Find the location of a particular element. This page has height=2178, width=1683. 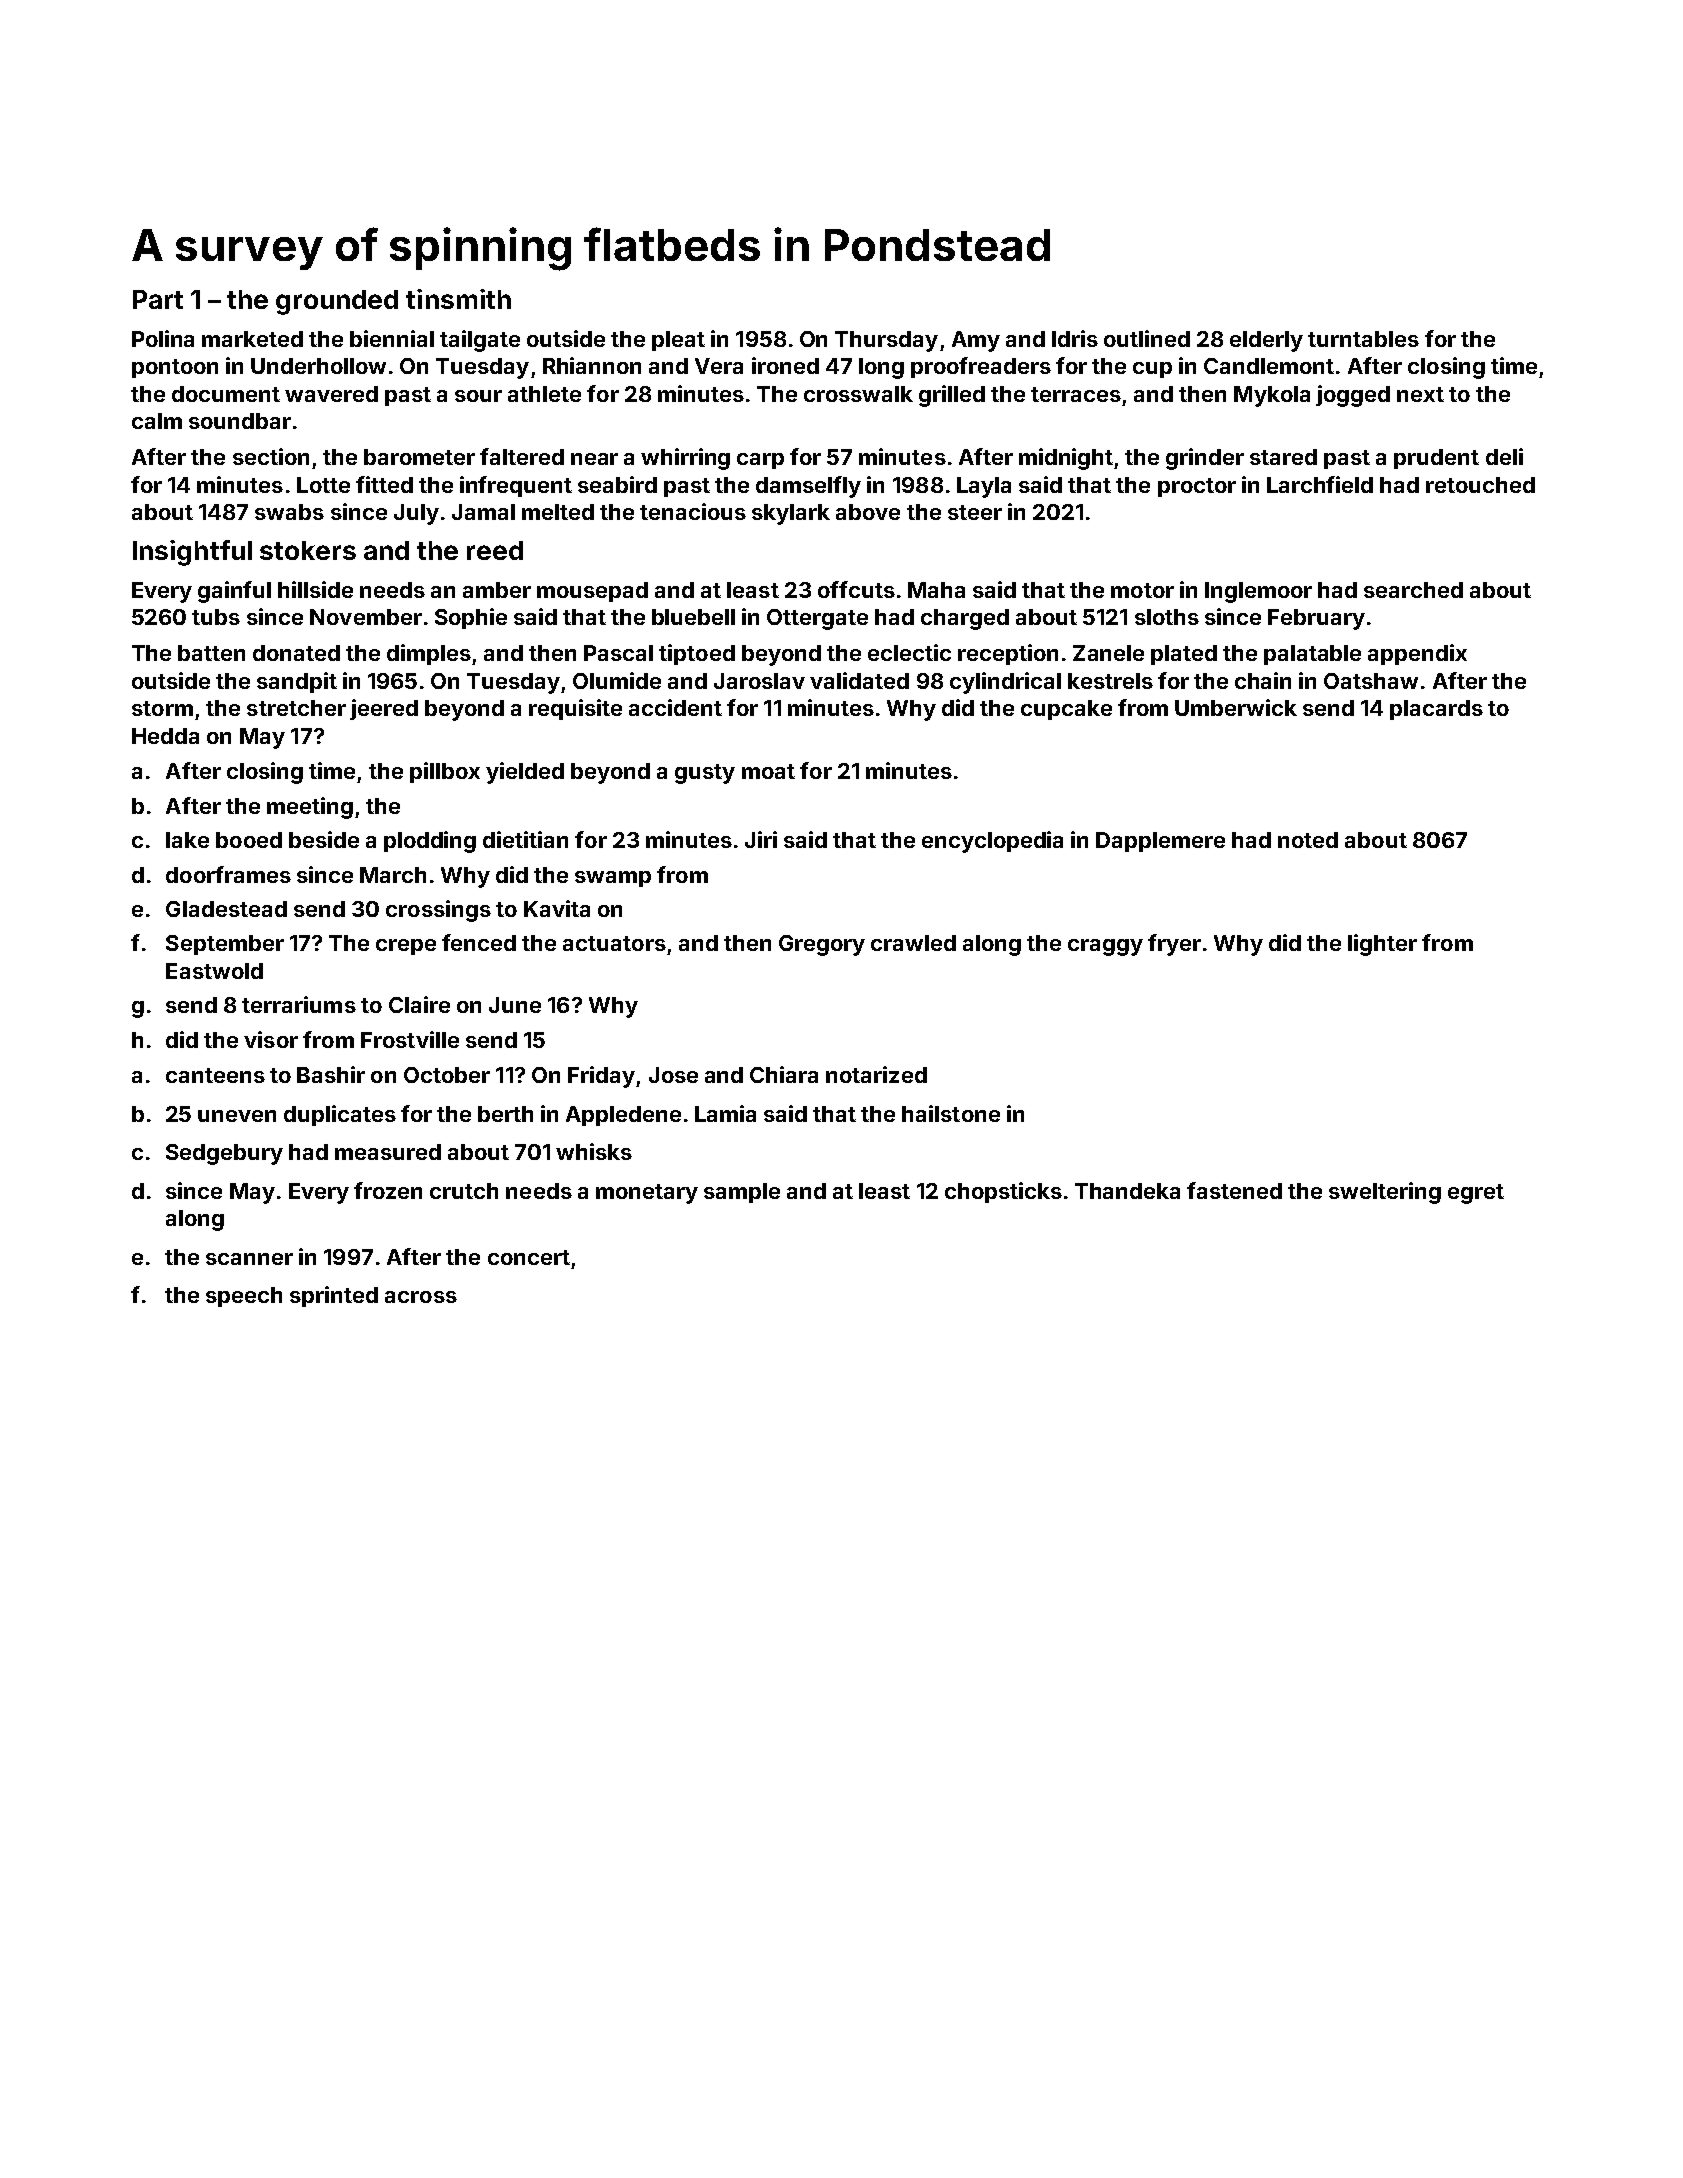

deli is located at coordinates (1504, 456).
